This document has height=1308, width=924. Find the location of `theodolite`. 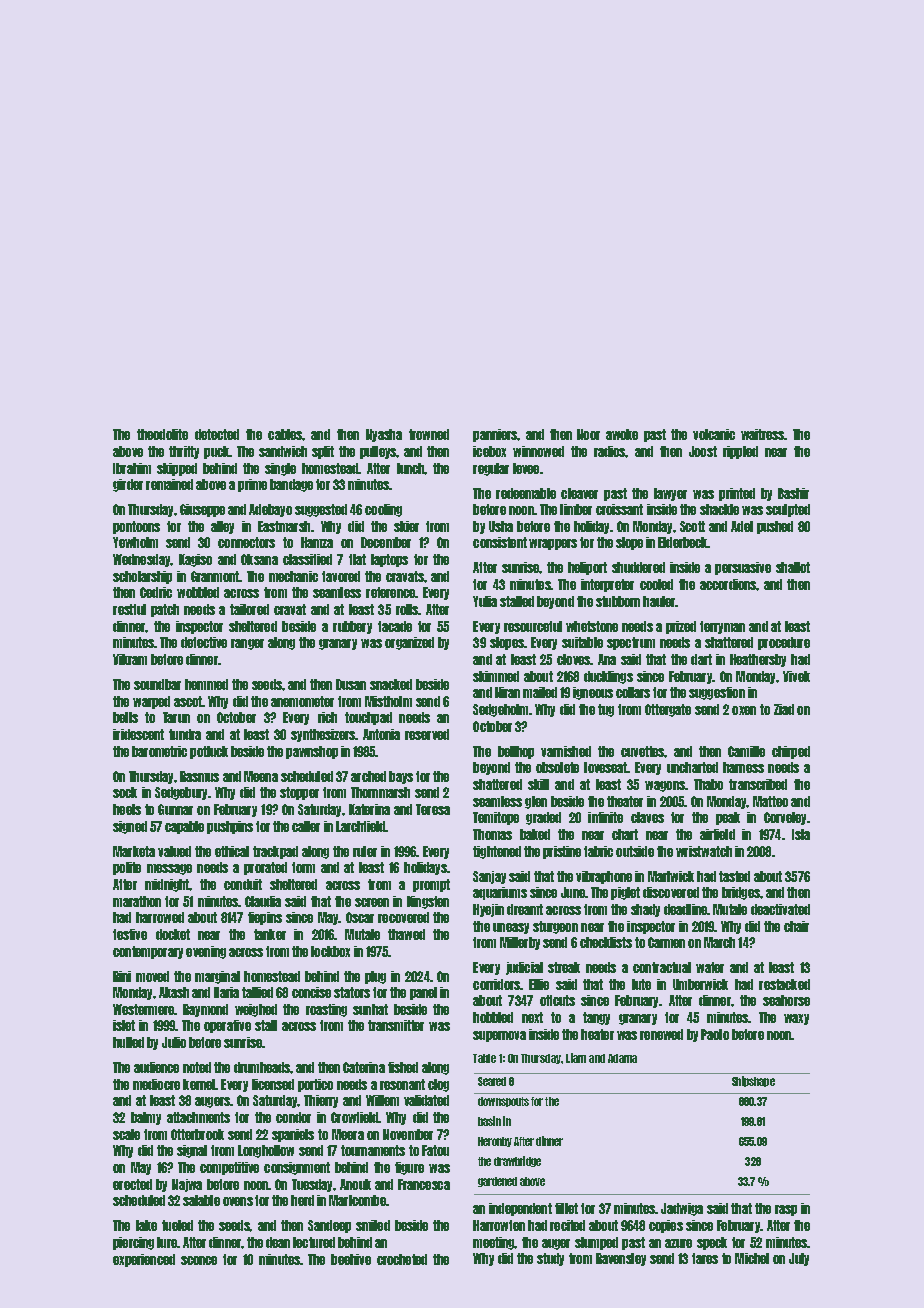

theodolite is located at coordinates (162, 434).
